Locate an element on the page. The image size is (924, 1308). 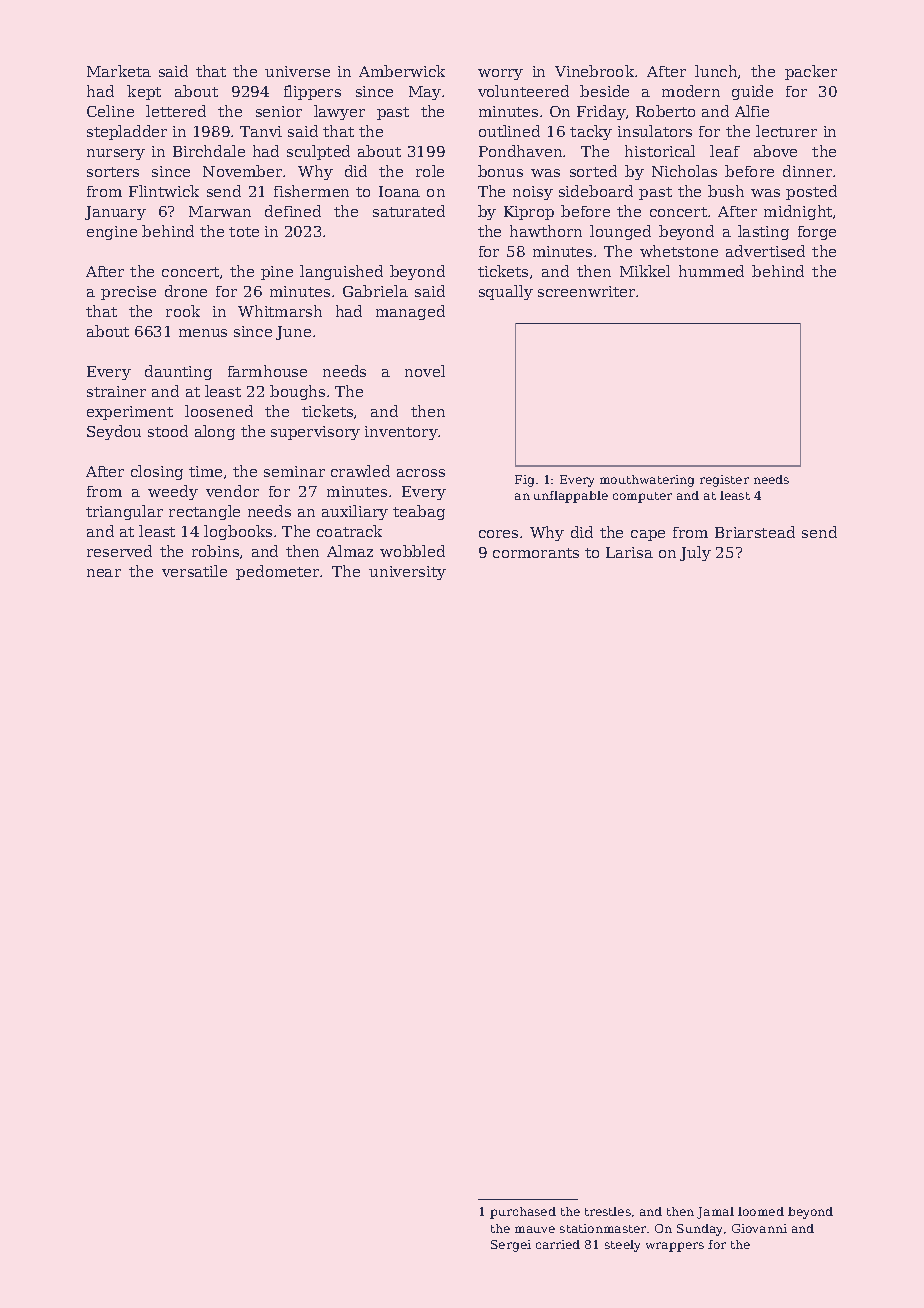
Marketa is located at coordinates (119, 71).
